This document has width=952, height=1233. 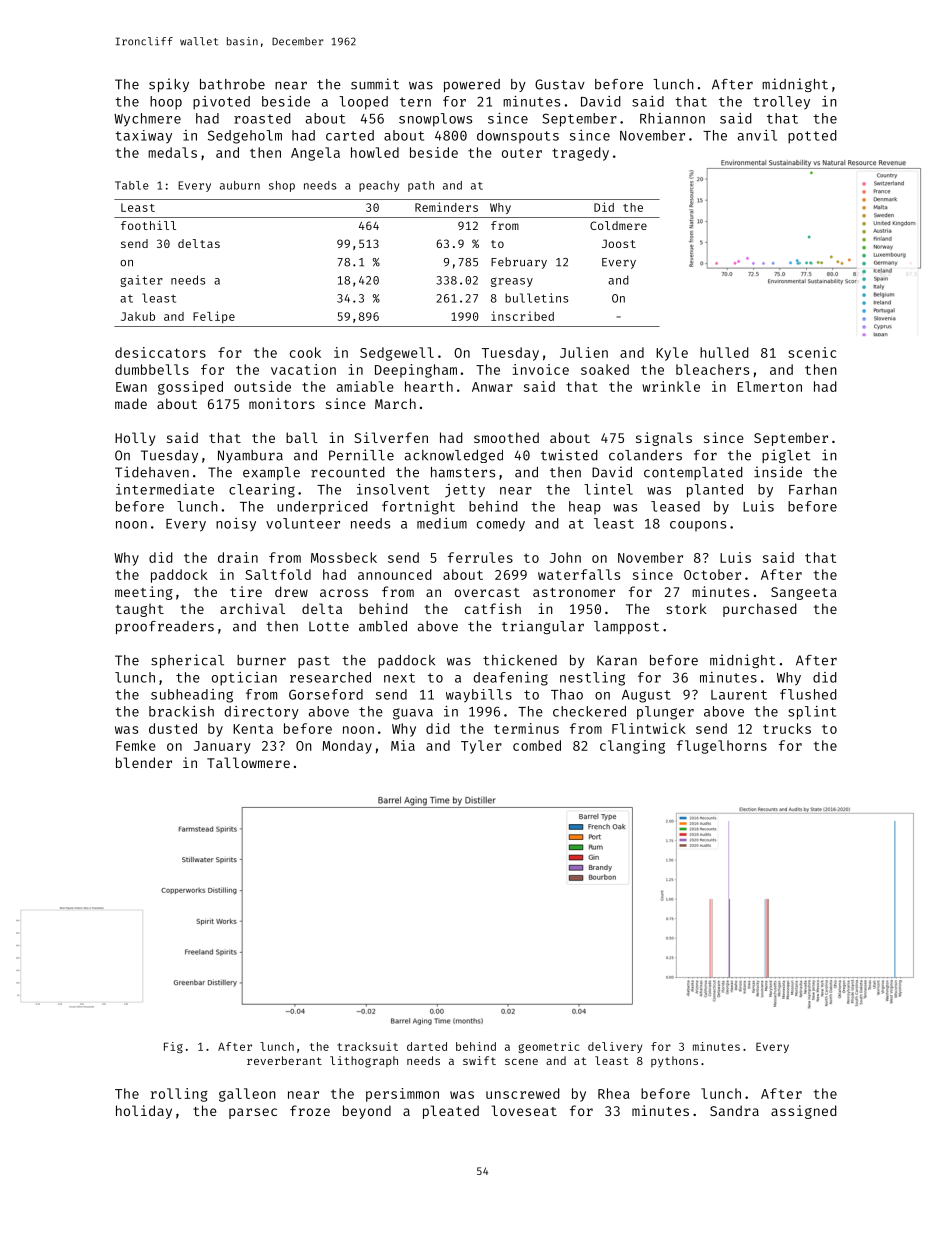 I want to click on hulled, so click(x=724, y=352).
